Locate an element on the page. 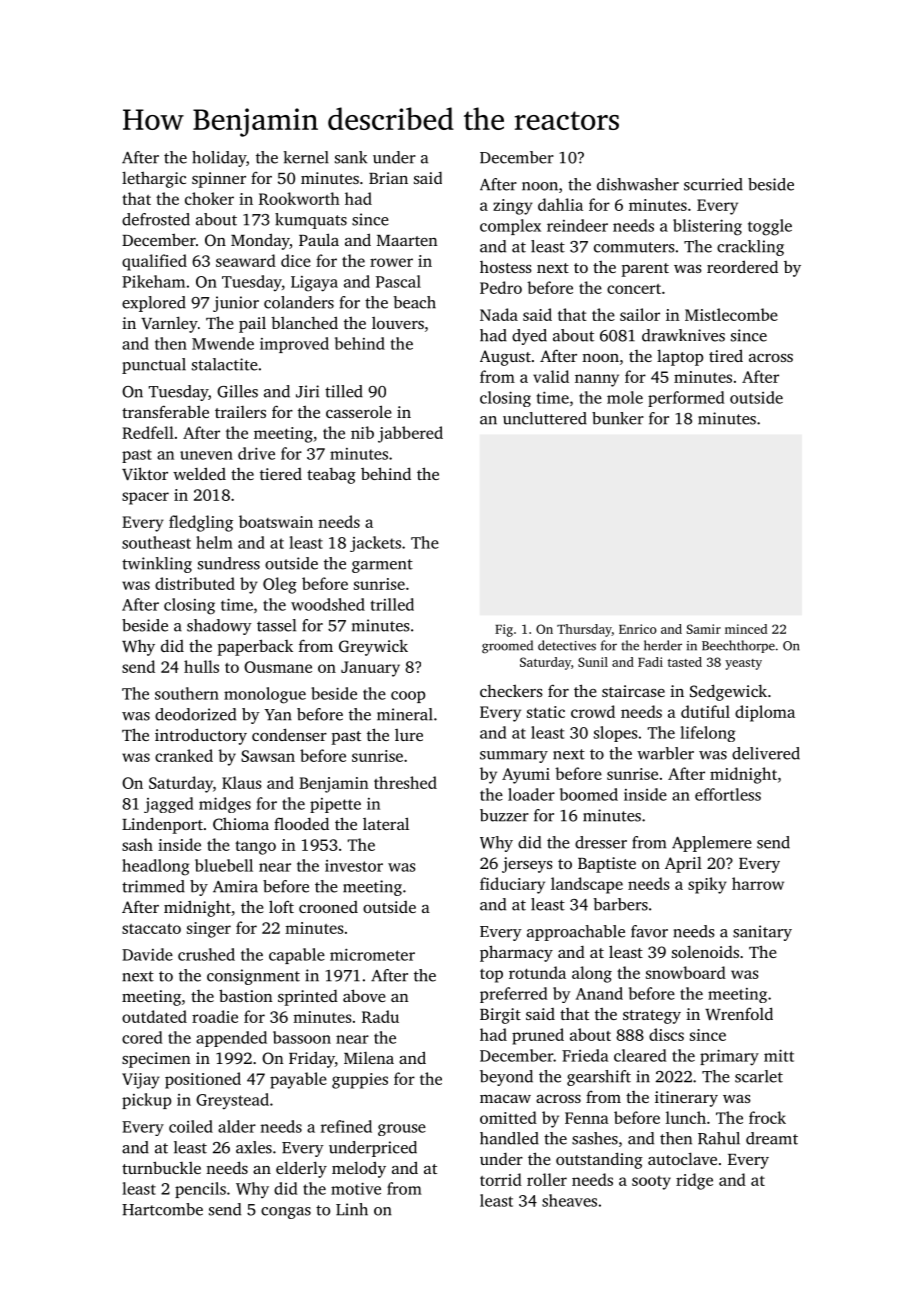 The height and width of the image is (1308, 924). crushed is located at coordinates (206, 954).
